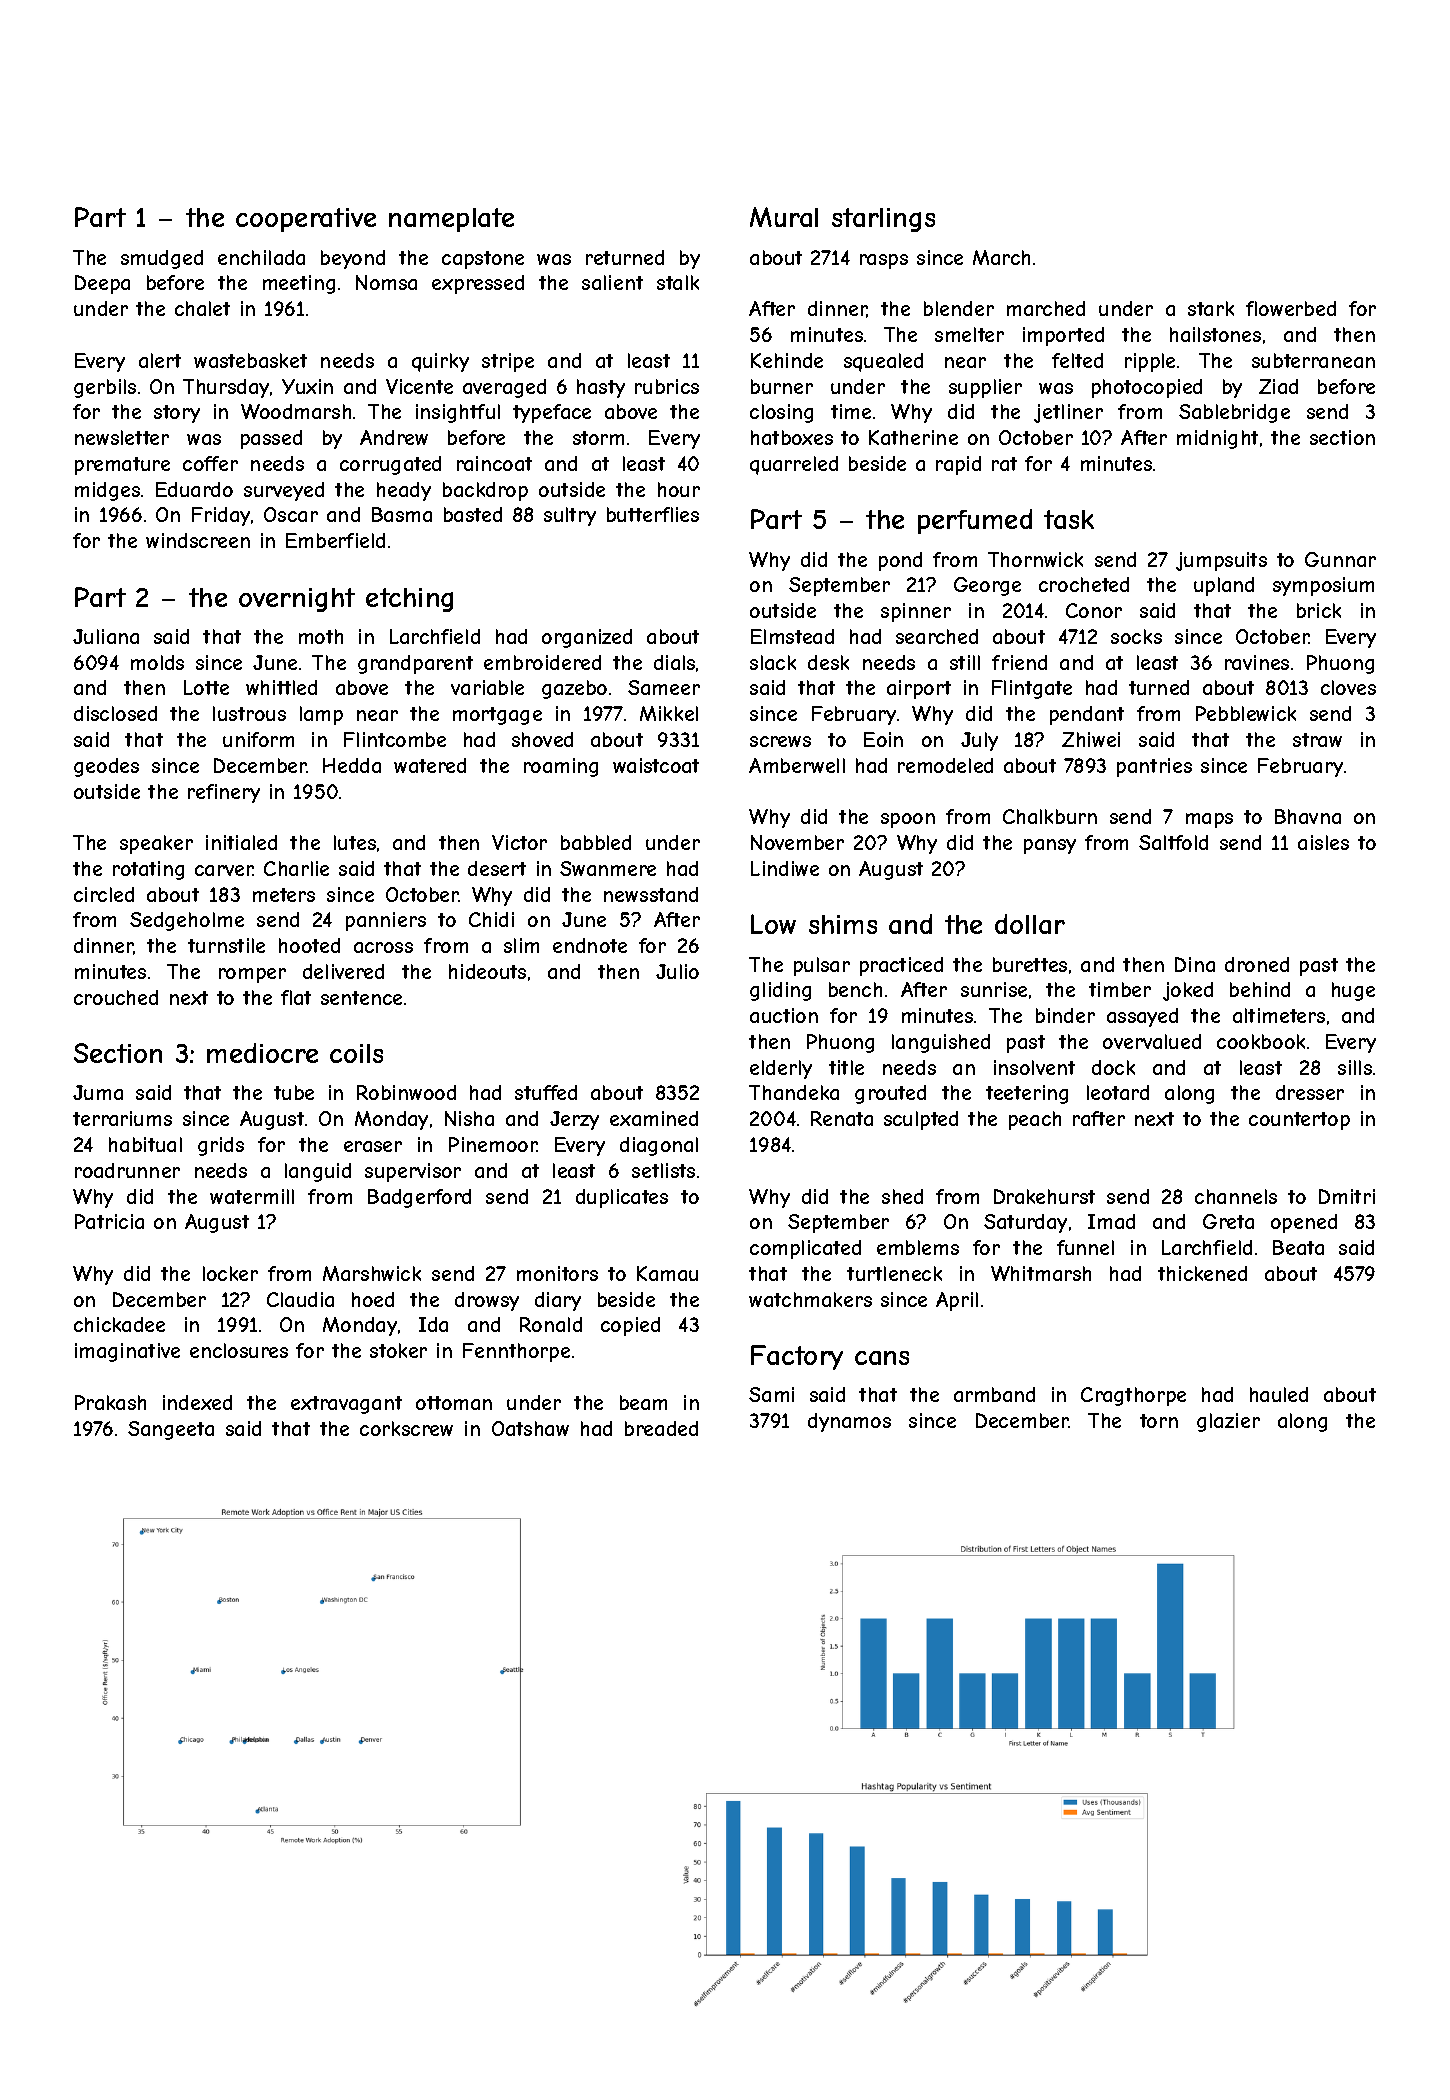 The height and width of the document is (2100, 1450). Describe the element at coordinates (883, 220) in the document. I see `starlings` at that location.
